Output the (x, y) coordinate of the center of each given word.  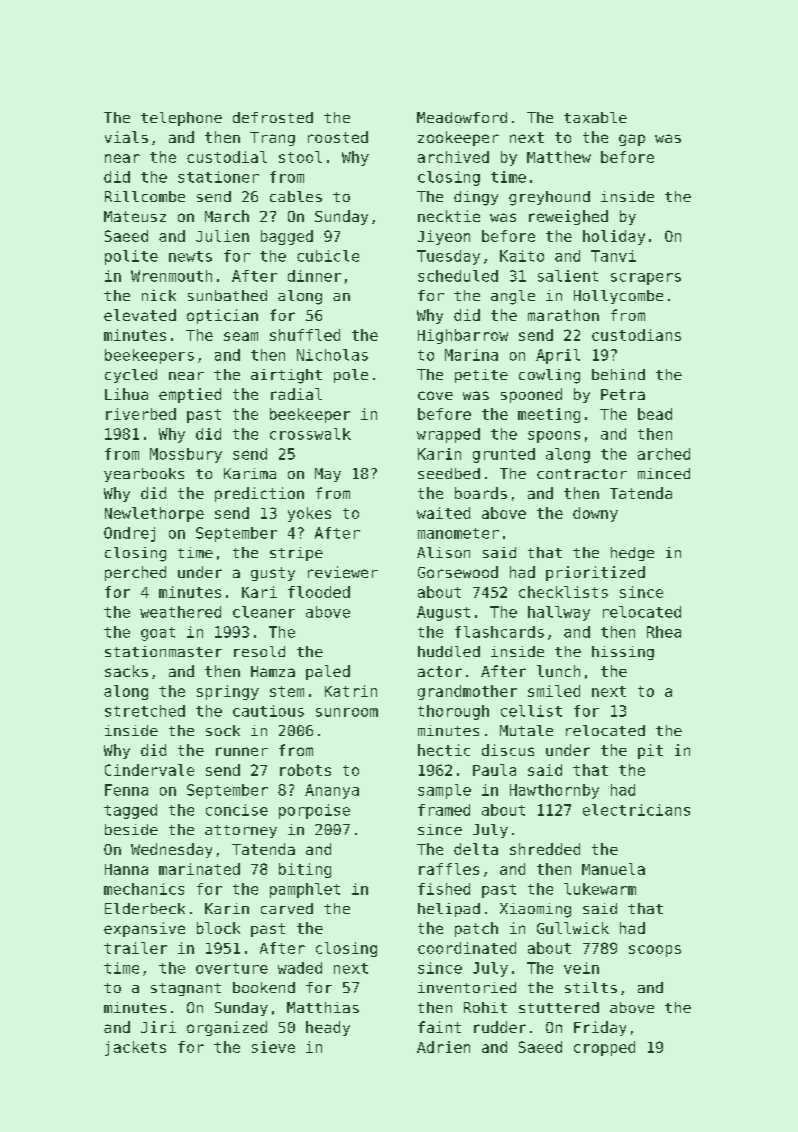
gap (632, 140)
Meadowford (462, 117)
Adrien (443, 1047)
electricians (636, 810)
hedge (632, 554)
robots (305, 770)
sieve (273, 1047)
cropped (604, 1048)
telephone (181, 119)
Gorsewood (458, 572)
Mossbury (186, 455)
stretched (145, 711)
